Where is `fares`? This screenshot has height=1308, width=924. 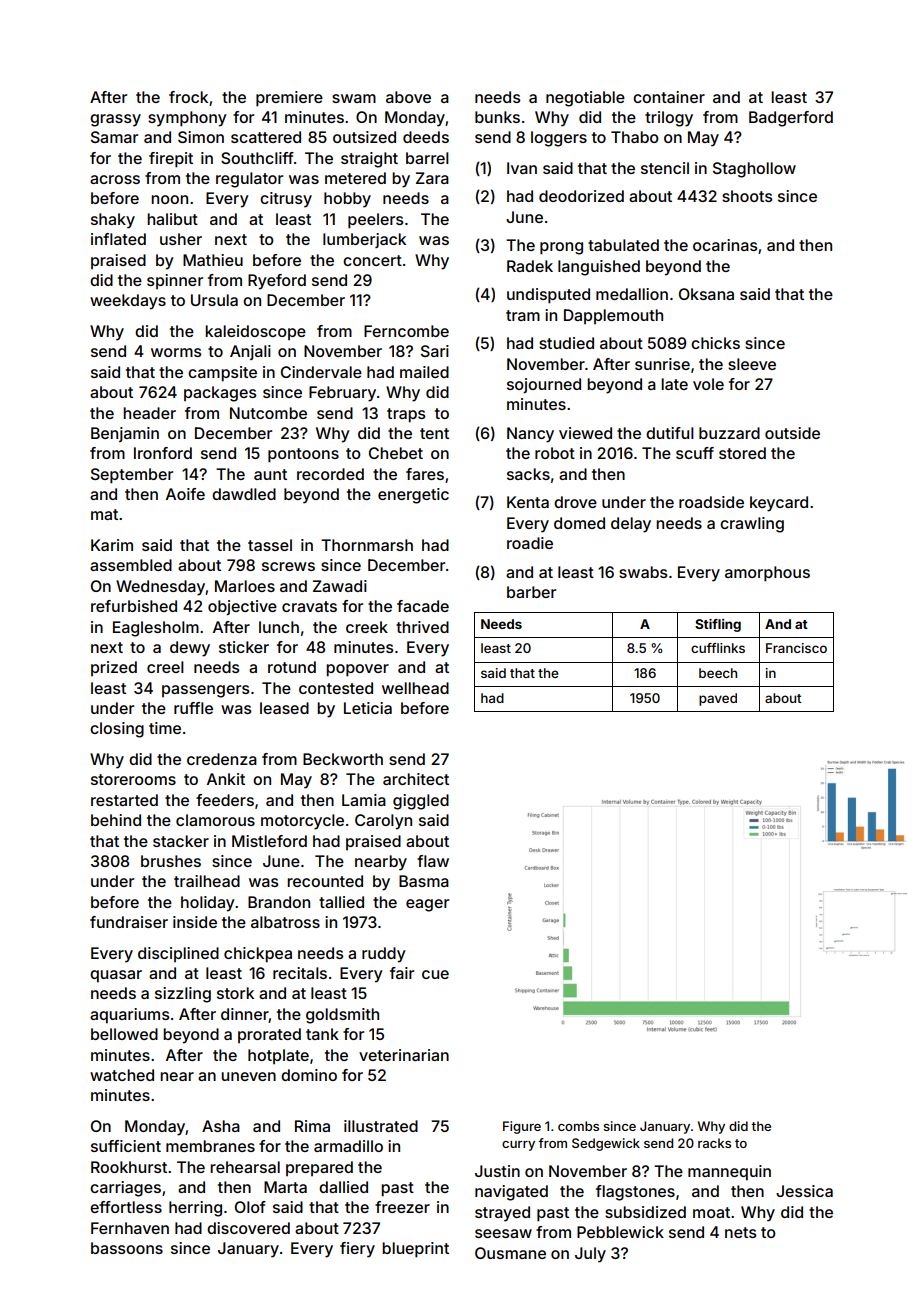
fares is located at coordinates (425, 474).
